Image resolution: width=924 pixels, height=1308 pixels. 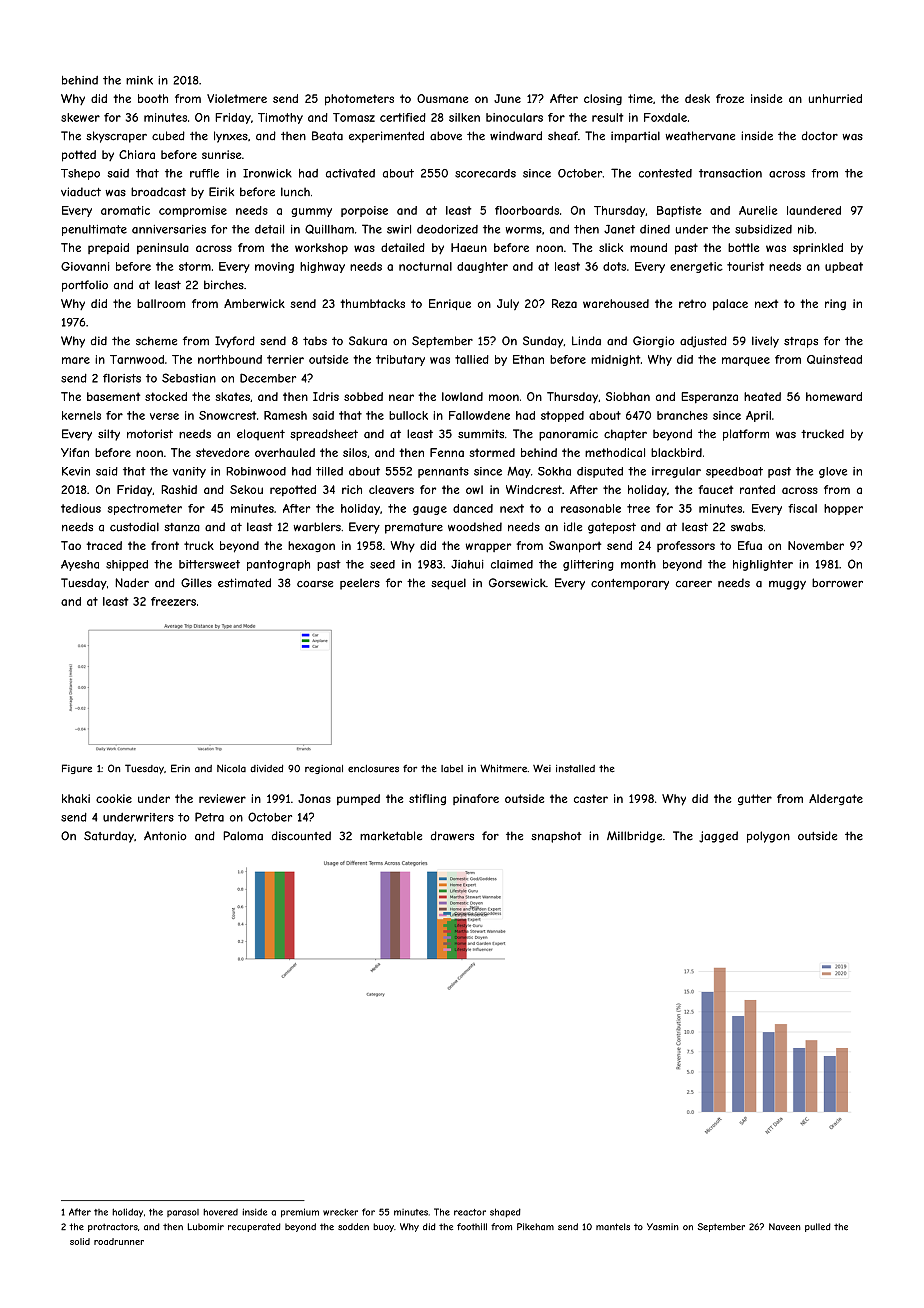 What do you see at coordinates (556, 837) in the screenshot?
I see `snapshot` at bounding box center [556, 837].
